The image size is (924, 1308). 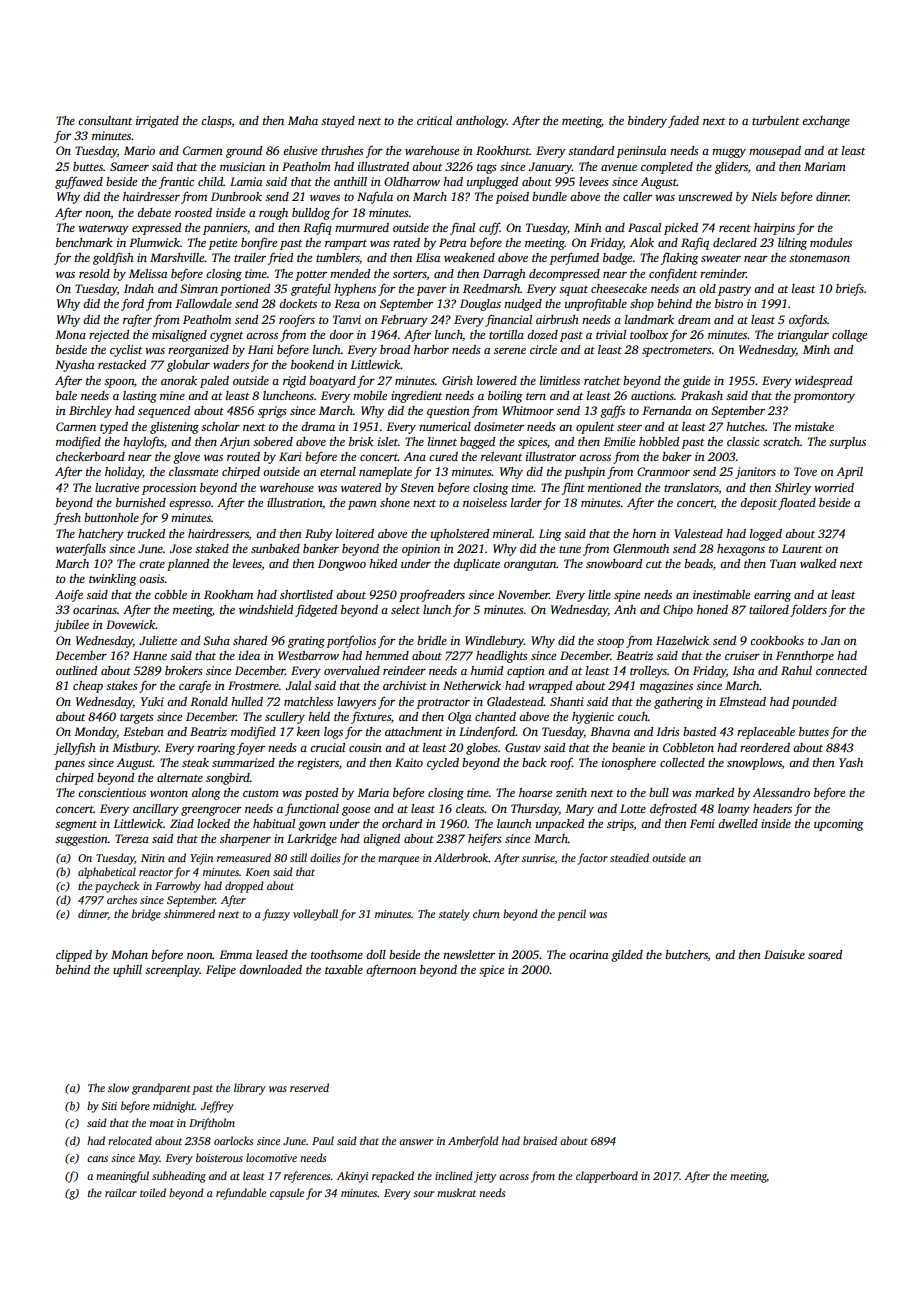 What do you see at coordinates (153, 1192) in the screenshot?
I see `toiled` at bounding box center [153, 1192].
